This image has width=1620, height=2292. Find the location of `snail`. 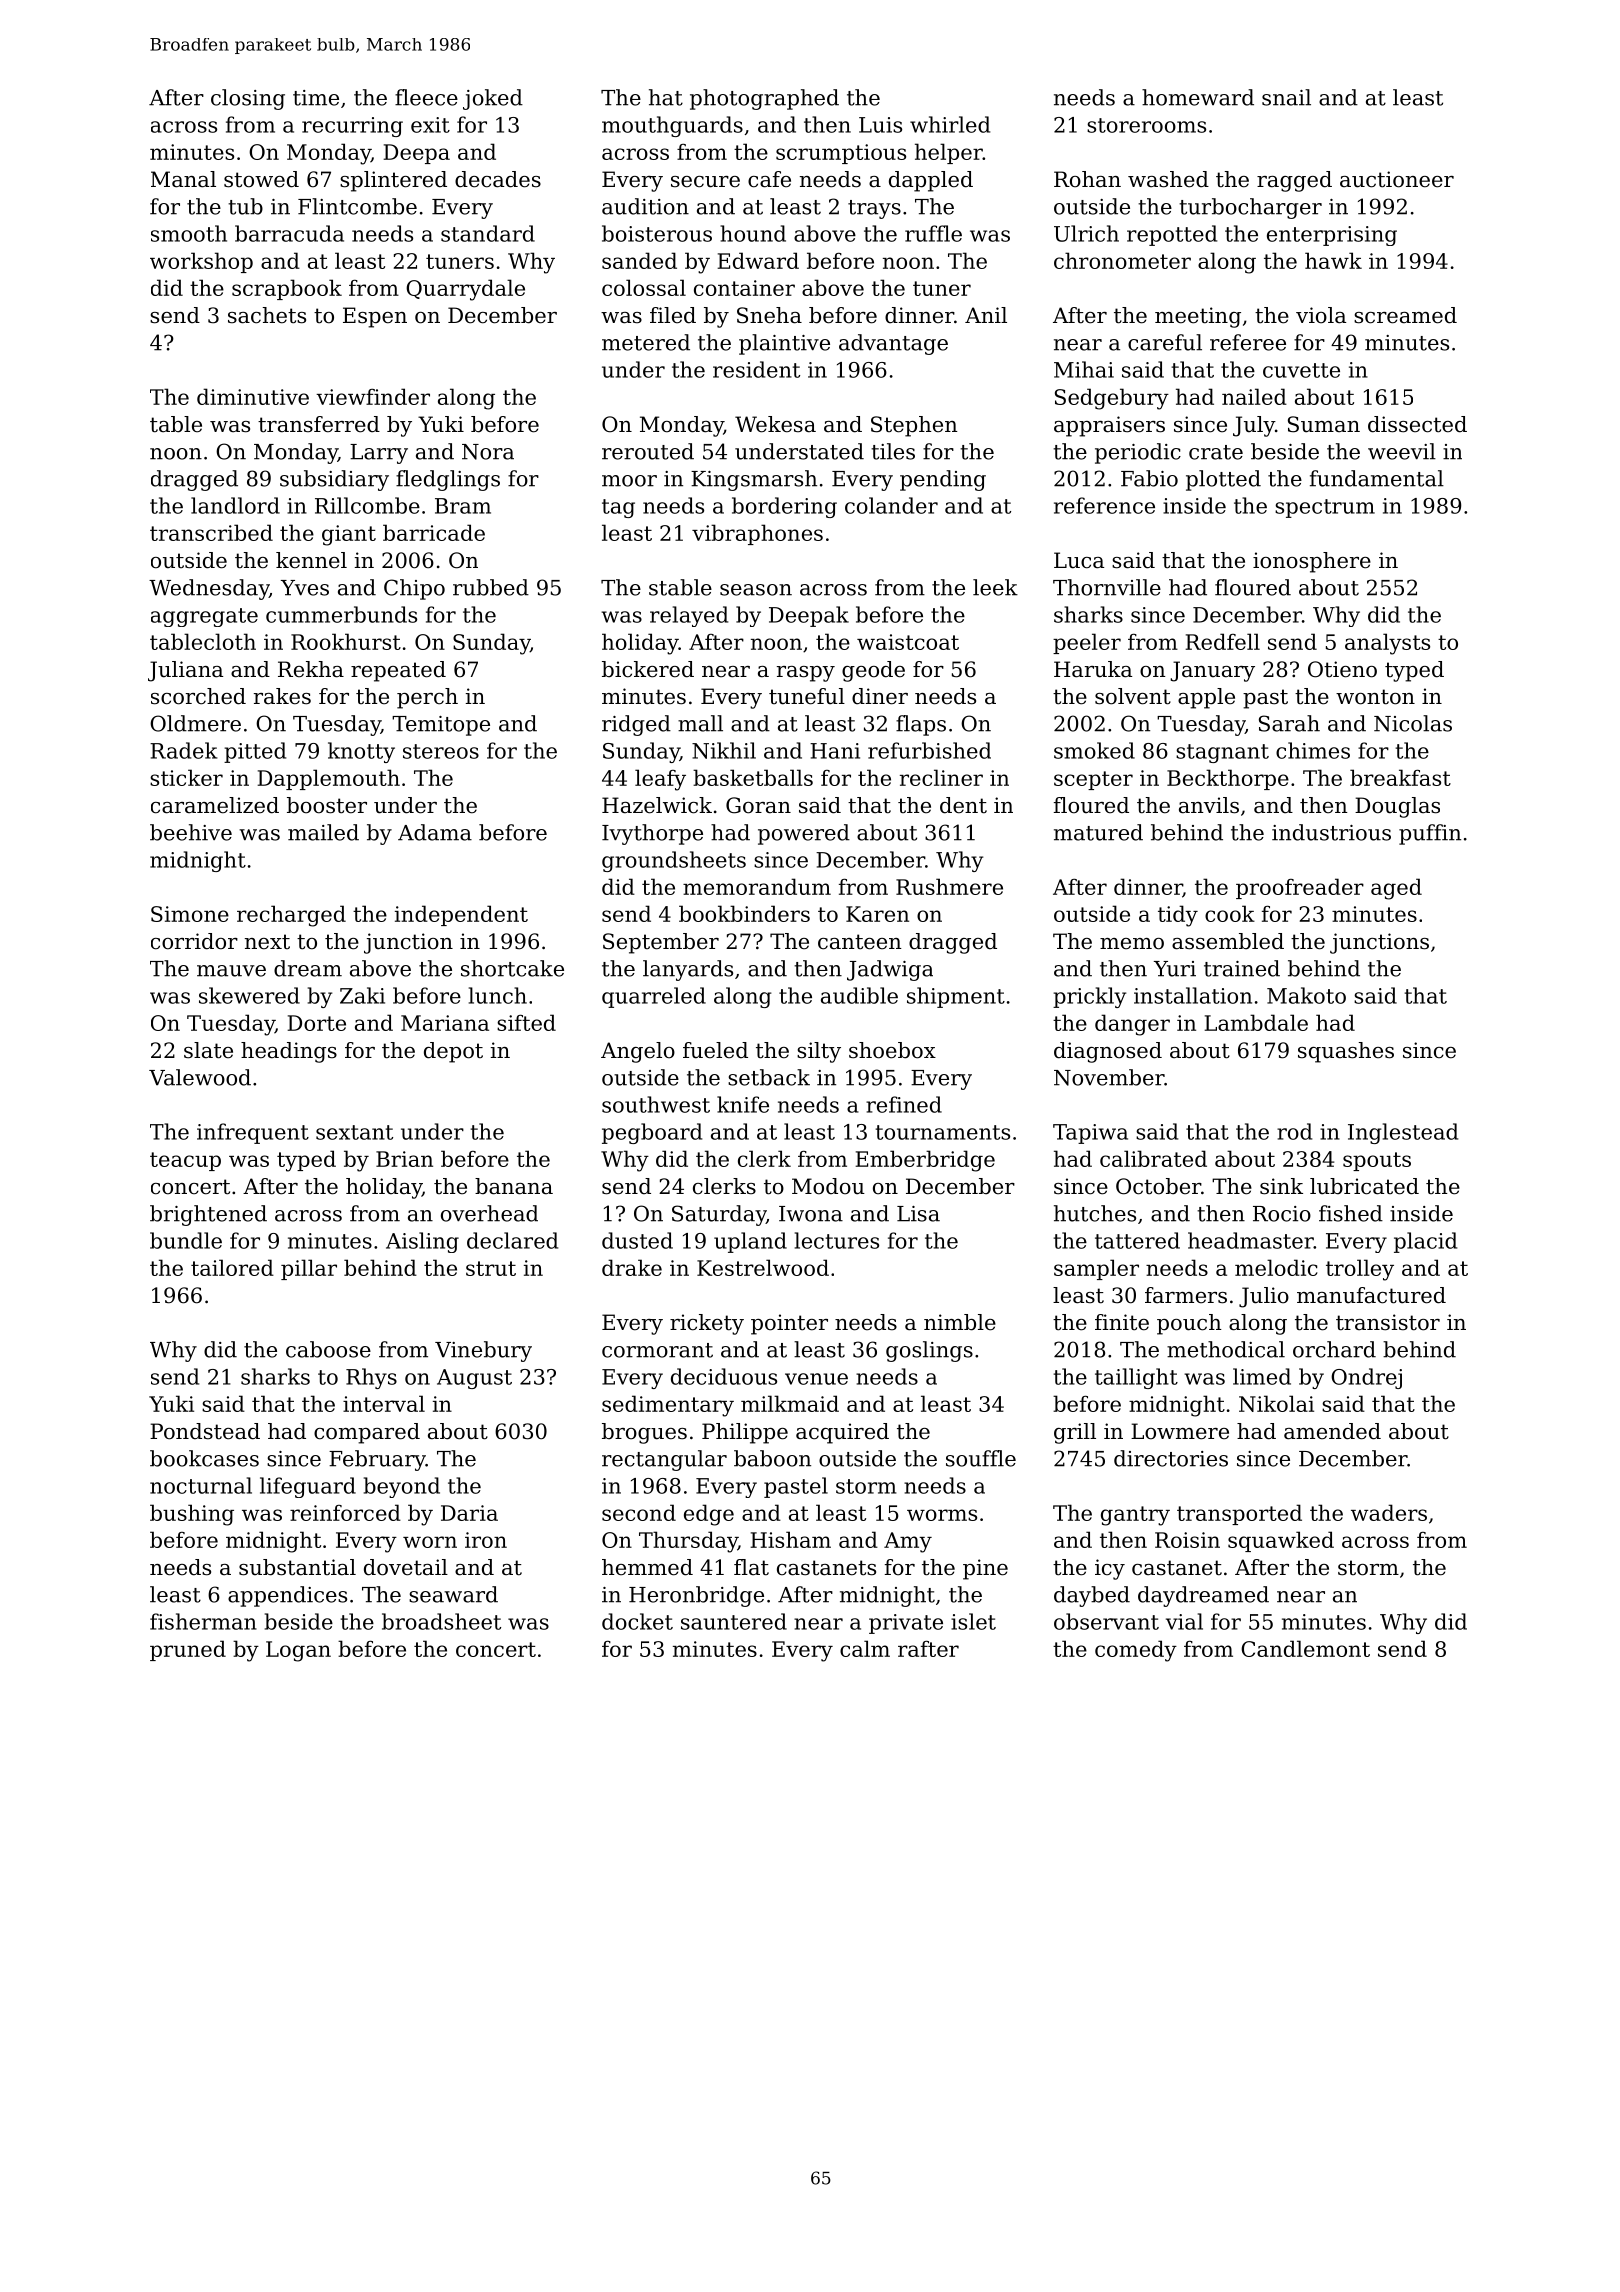

snail is located at coordinates (1286, 97).
